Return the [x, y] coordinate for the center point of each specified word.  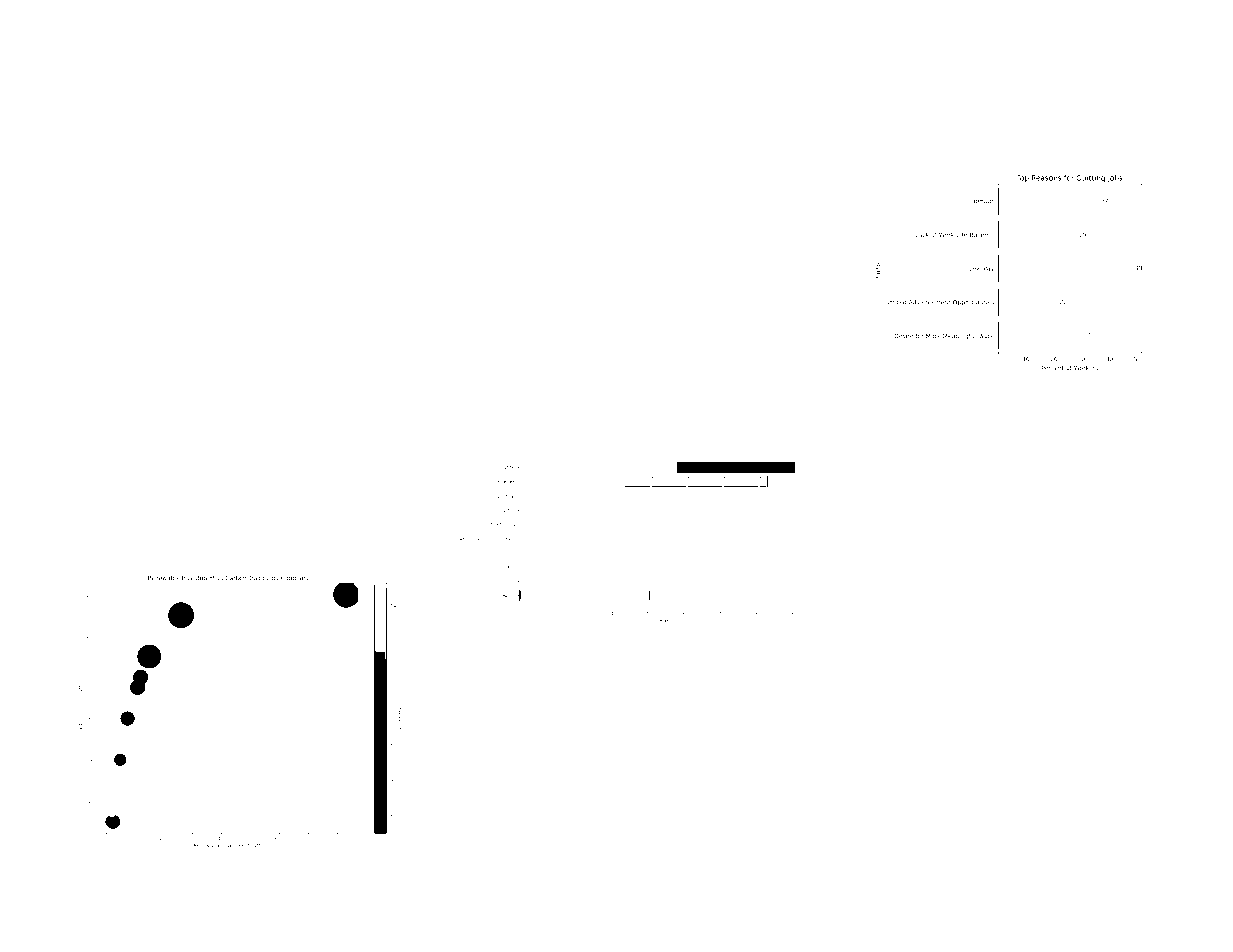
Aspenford [536, 191]
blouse [762, 48]
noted [95, 48]
